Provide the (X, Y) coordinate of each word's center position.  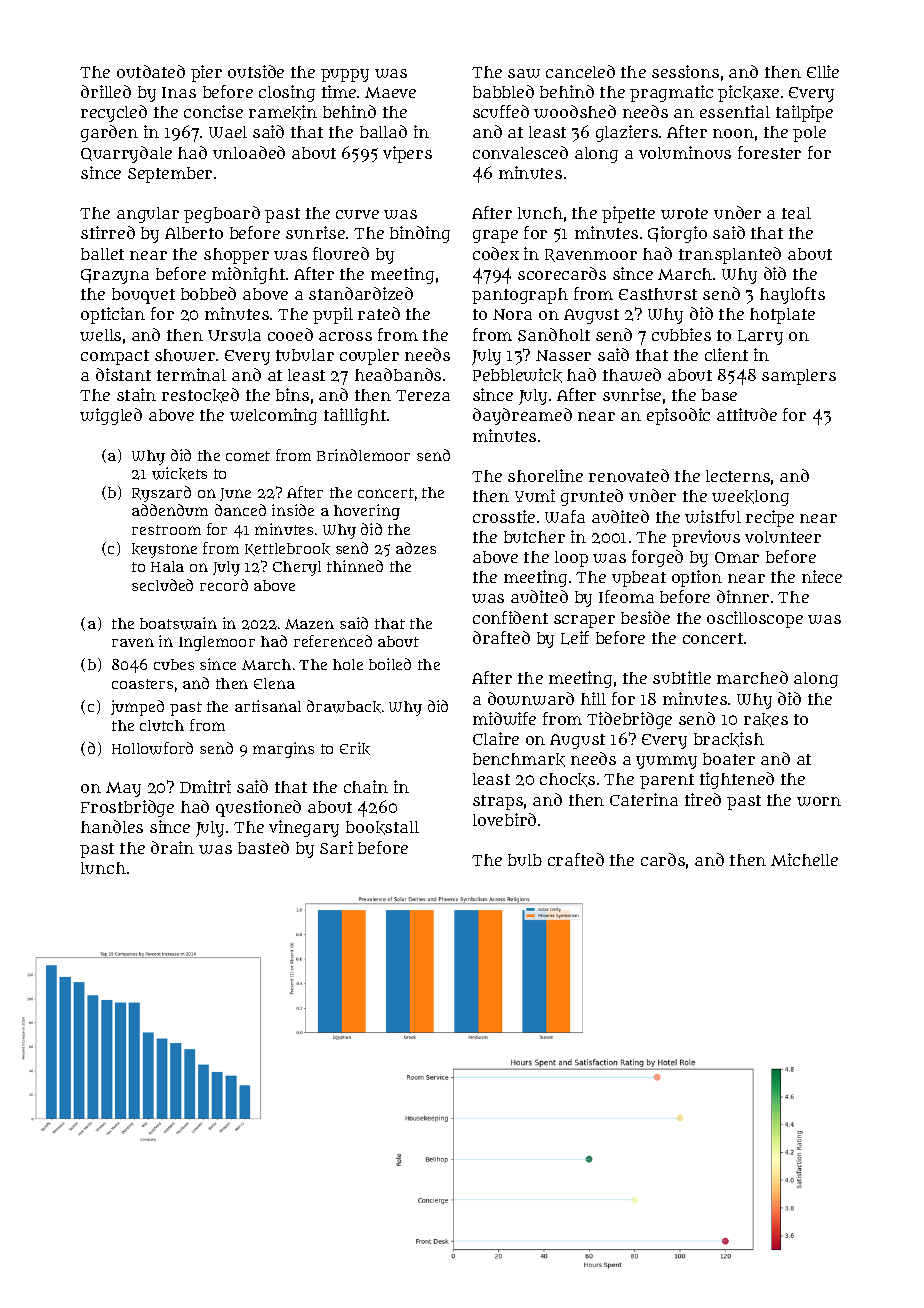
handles (112, 826)
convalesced (520, 152)
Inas (179, 92)
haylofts (792, 295)
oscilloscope (755, 619)
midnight (248, 275)
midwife (504, 718)
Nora (512, 314)
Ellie (823, 71)
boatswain (178, 623)
